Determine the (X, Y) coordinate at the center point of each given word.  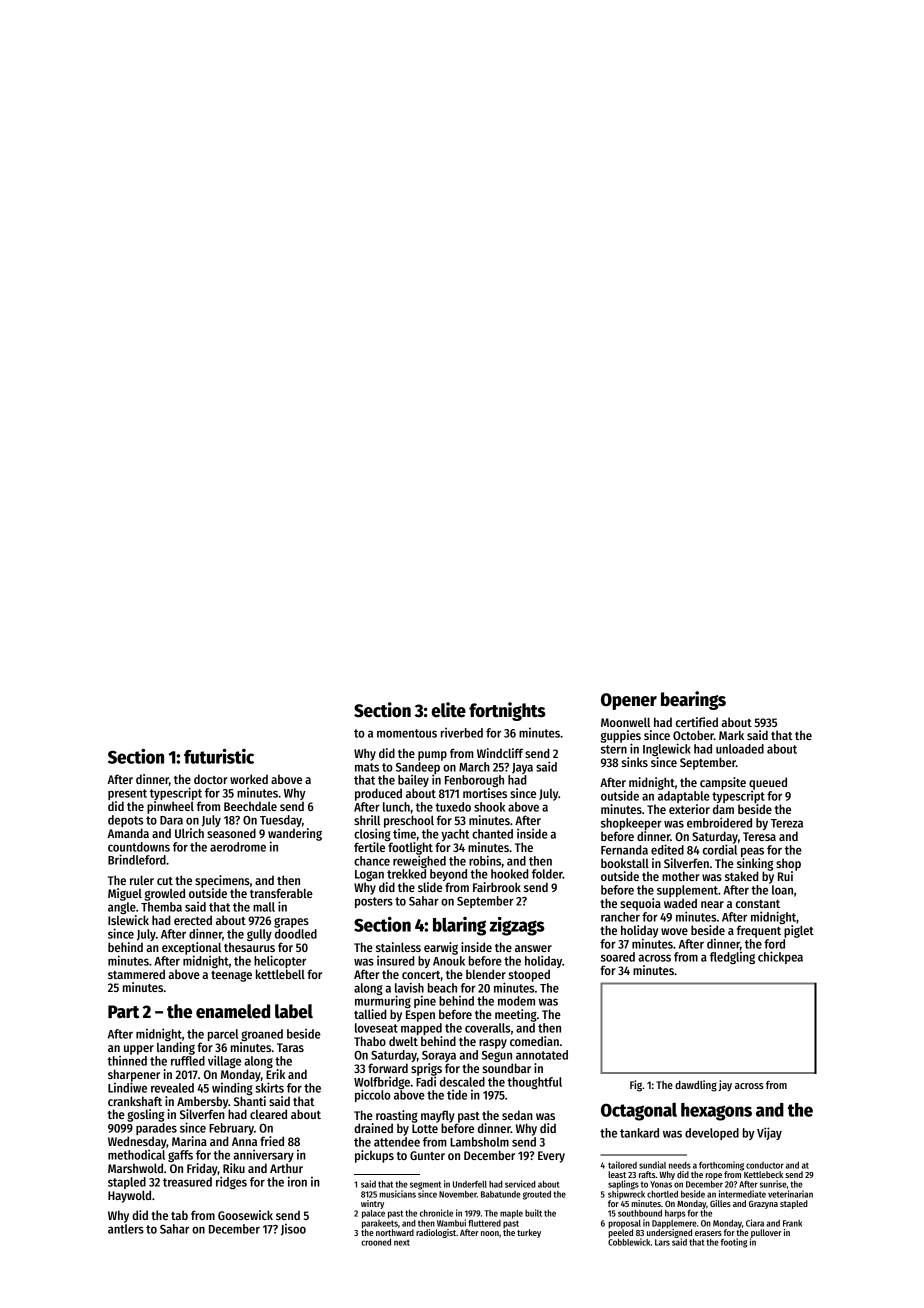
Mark (731, 735)
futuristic (219, 756)
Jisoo (293, 1229)
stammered (136, 974)
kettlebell (280, 974)
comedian (534, 1041)
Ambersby (202, 1102)
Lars (662, 1242)
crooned (376, 1242)
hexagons (716, 1112)
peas (752, 852)
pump (432, 756)
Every (551, 1157)
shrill (367, 820)
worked (249, 779)
